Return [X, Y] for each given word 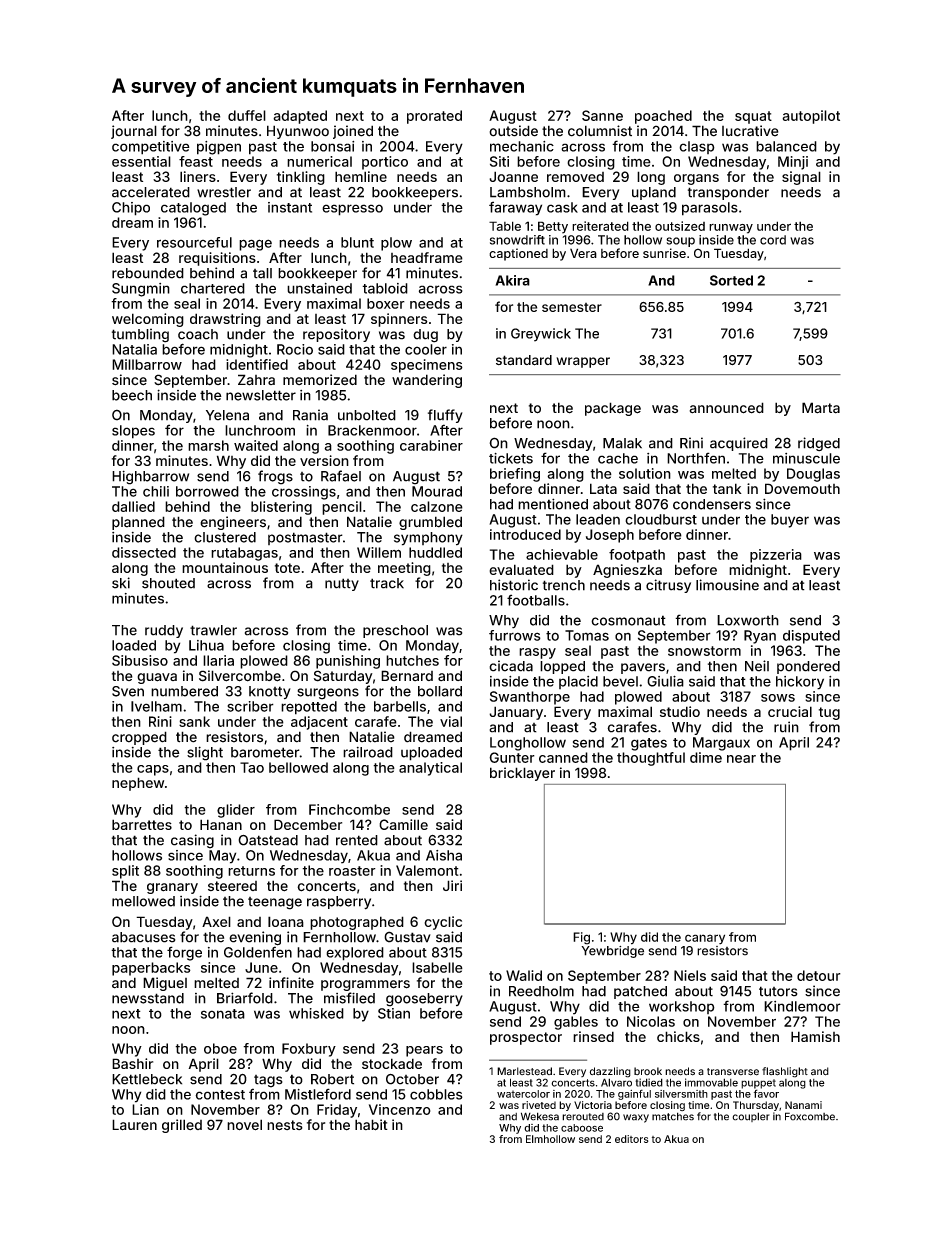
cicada [511, 666]
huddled [435, 552]
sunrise [664, 253]
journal [134, 132]
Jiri [452, 885]
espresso [352, 210]
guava [157, 678]
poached [663, 117]
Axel [216, 921]
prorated [434, 117]
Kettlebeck [147, 1079]
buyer [790, 521]
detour [819, 975]
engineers [233, 523]
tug [829, 713]
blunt [357, 242]
